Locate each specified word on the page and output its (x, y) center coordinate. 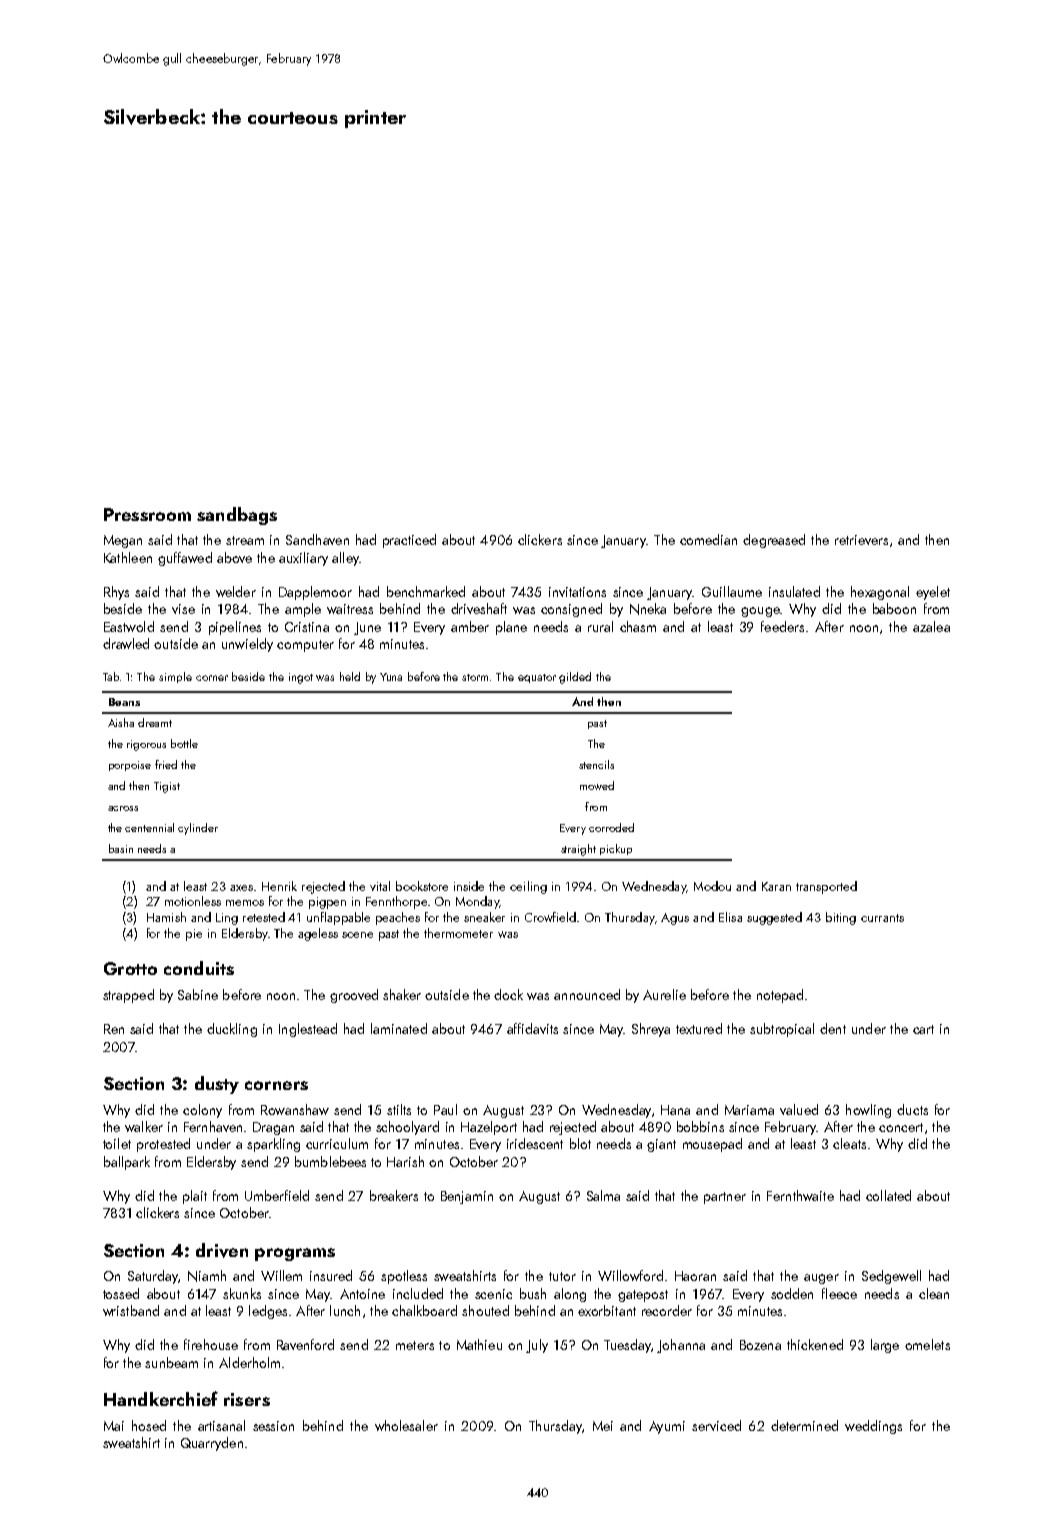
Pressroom (147, 514)
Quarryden (212, 1444)
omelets (927, 1344)
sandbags (237, 516)
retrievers (861, 540)
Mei (603, 1426)
